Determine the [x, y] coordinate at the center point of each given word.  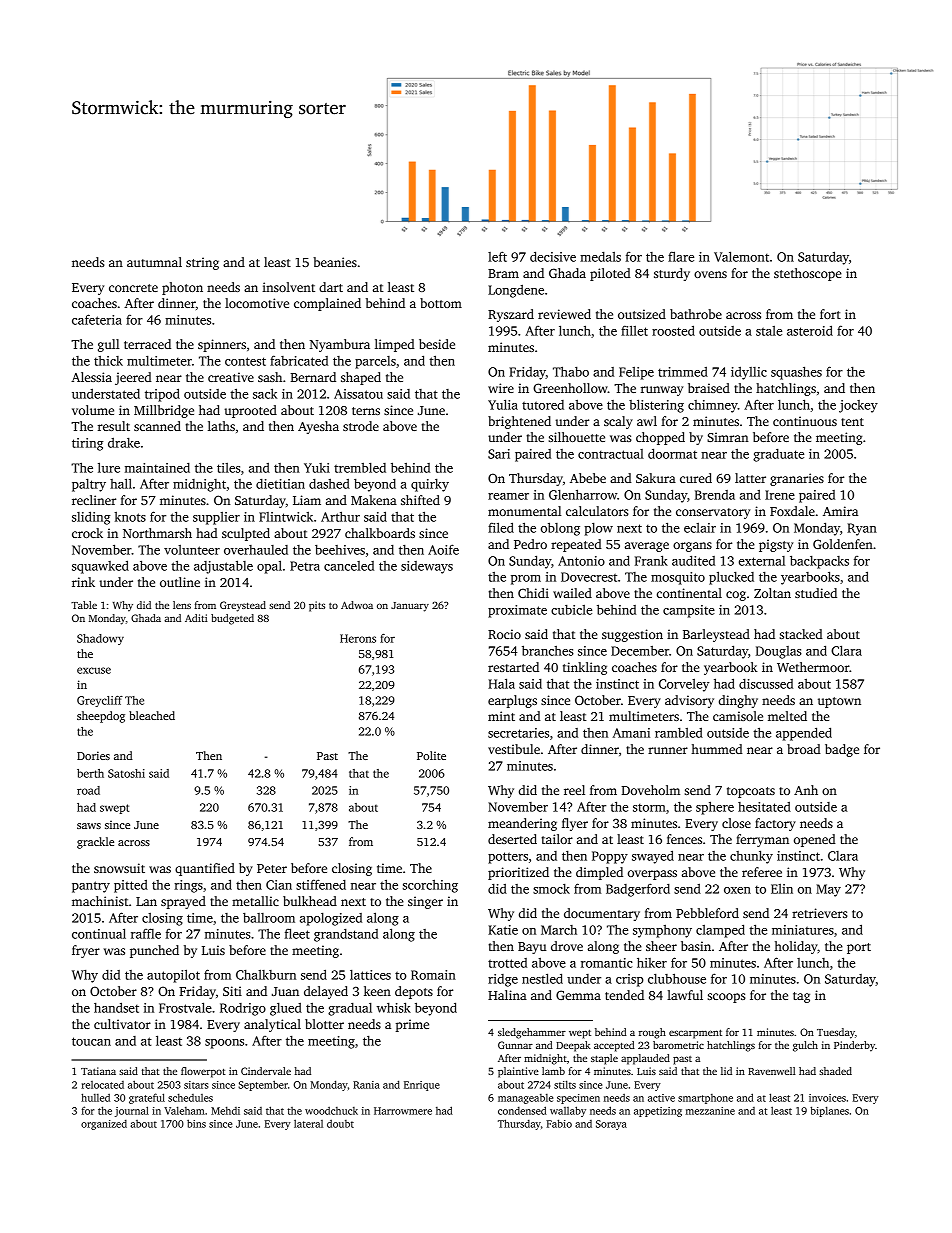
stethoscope [808, 274]
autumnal [154, 262]
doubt [340, 1124]
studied [816, 593]
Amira [840, 511]
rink [83, 582]
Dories [93, 755]
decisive [553, 256]
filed [501, 527]
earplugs [512, 701]
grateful [147, 1098]
